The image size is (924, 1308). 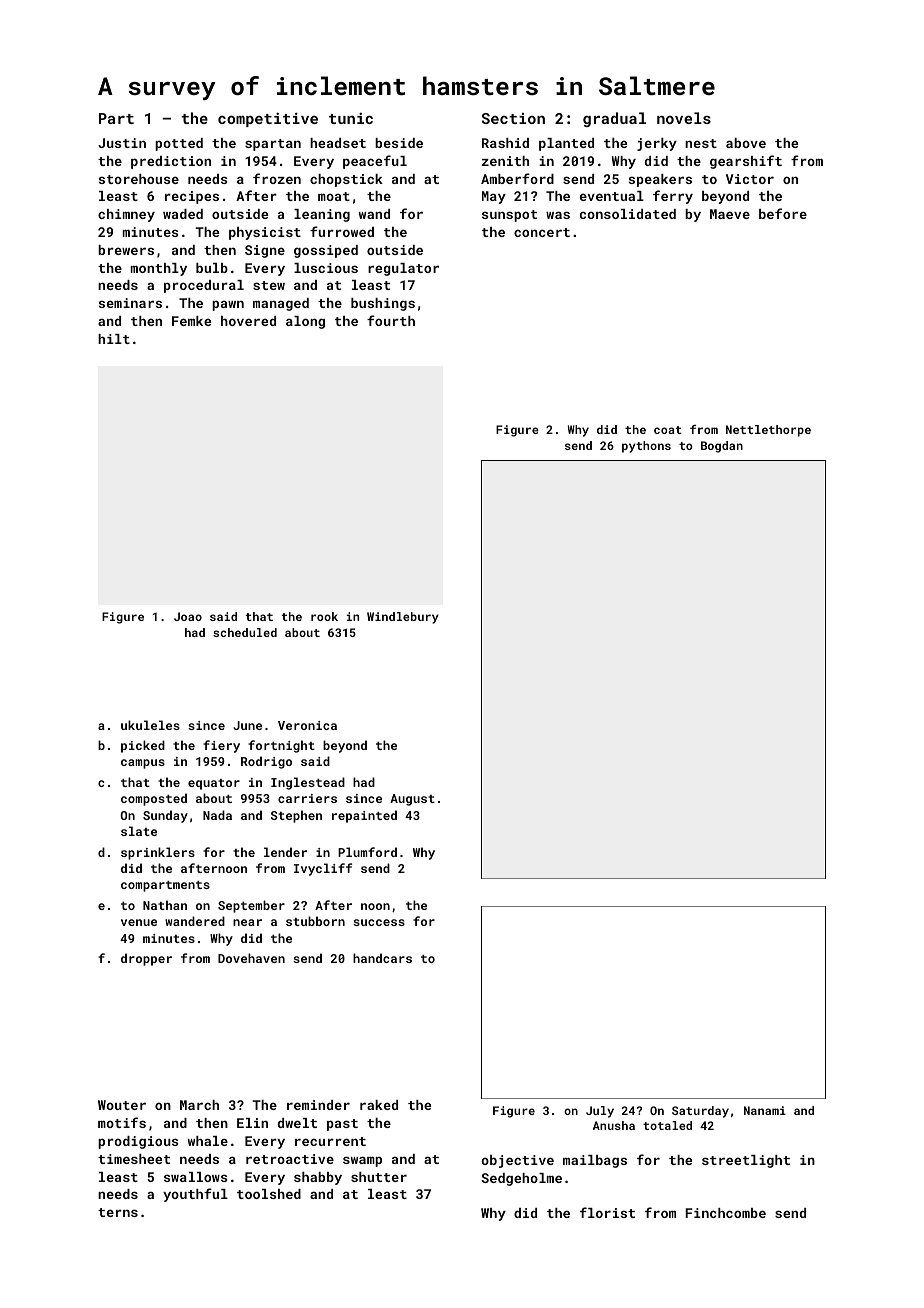 What do you see at coordinates (114, 339) in the screenshot?
I see `hilt` at bounding box center [114, 339].
